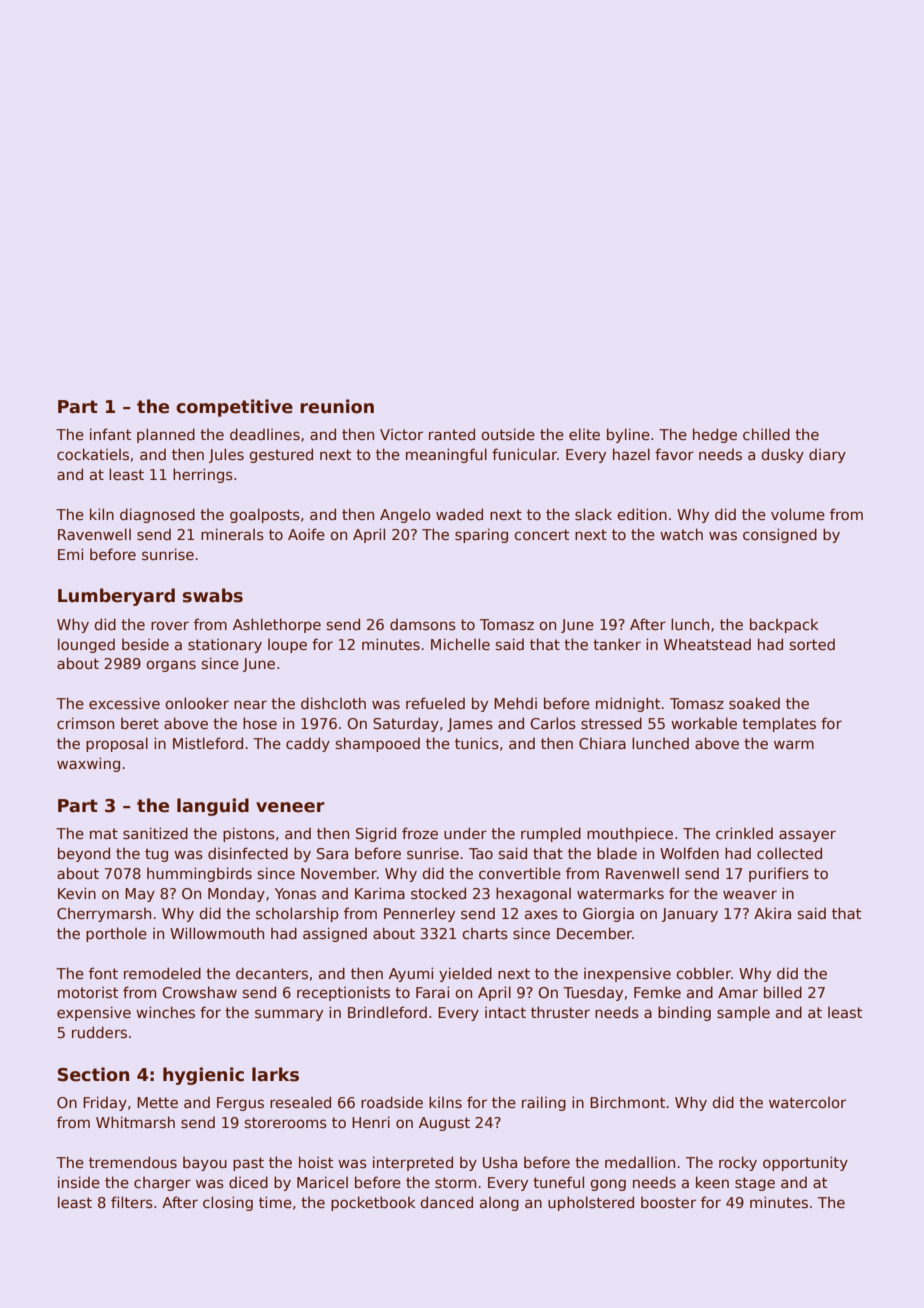 This screenshot has height=1308, width=924. Describe the element at coordinates (807, 1102) in the screenshot. I see `watercolor` at that location.
